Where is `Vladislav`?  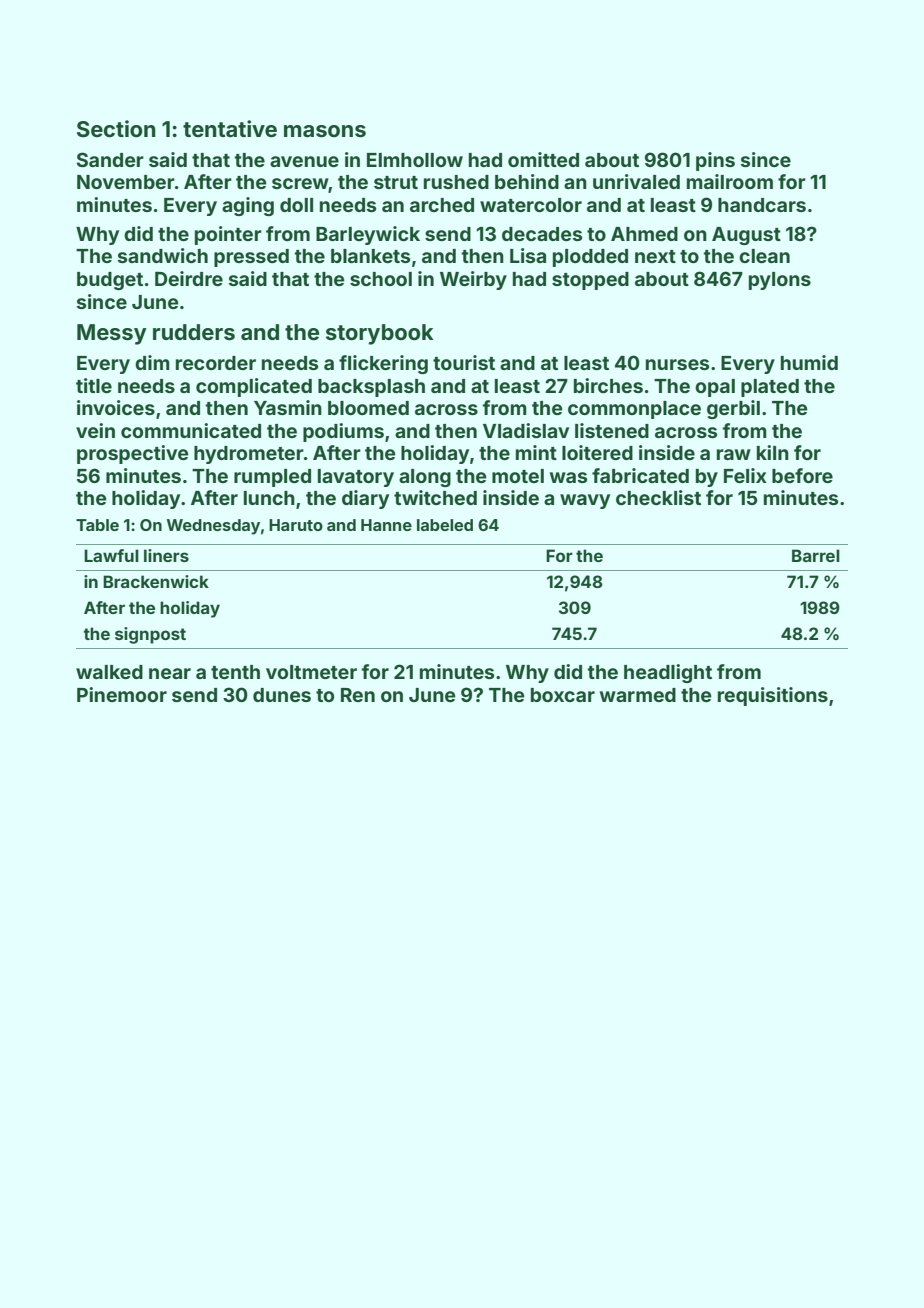 Vladislav is located at coordinates (526, 430).
